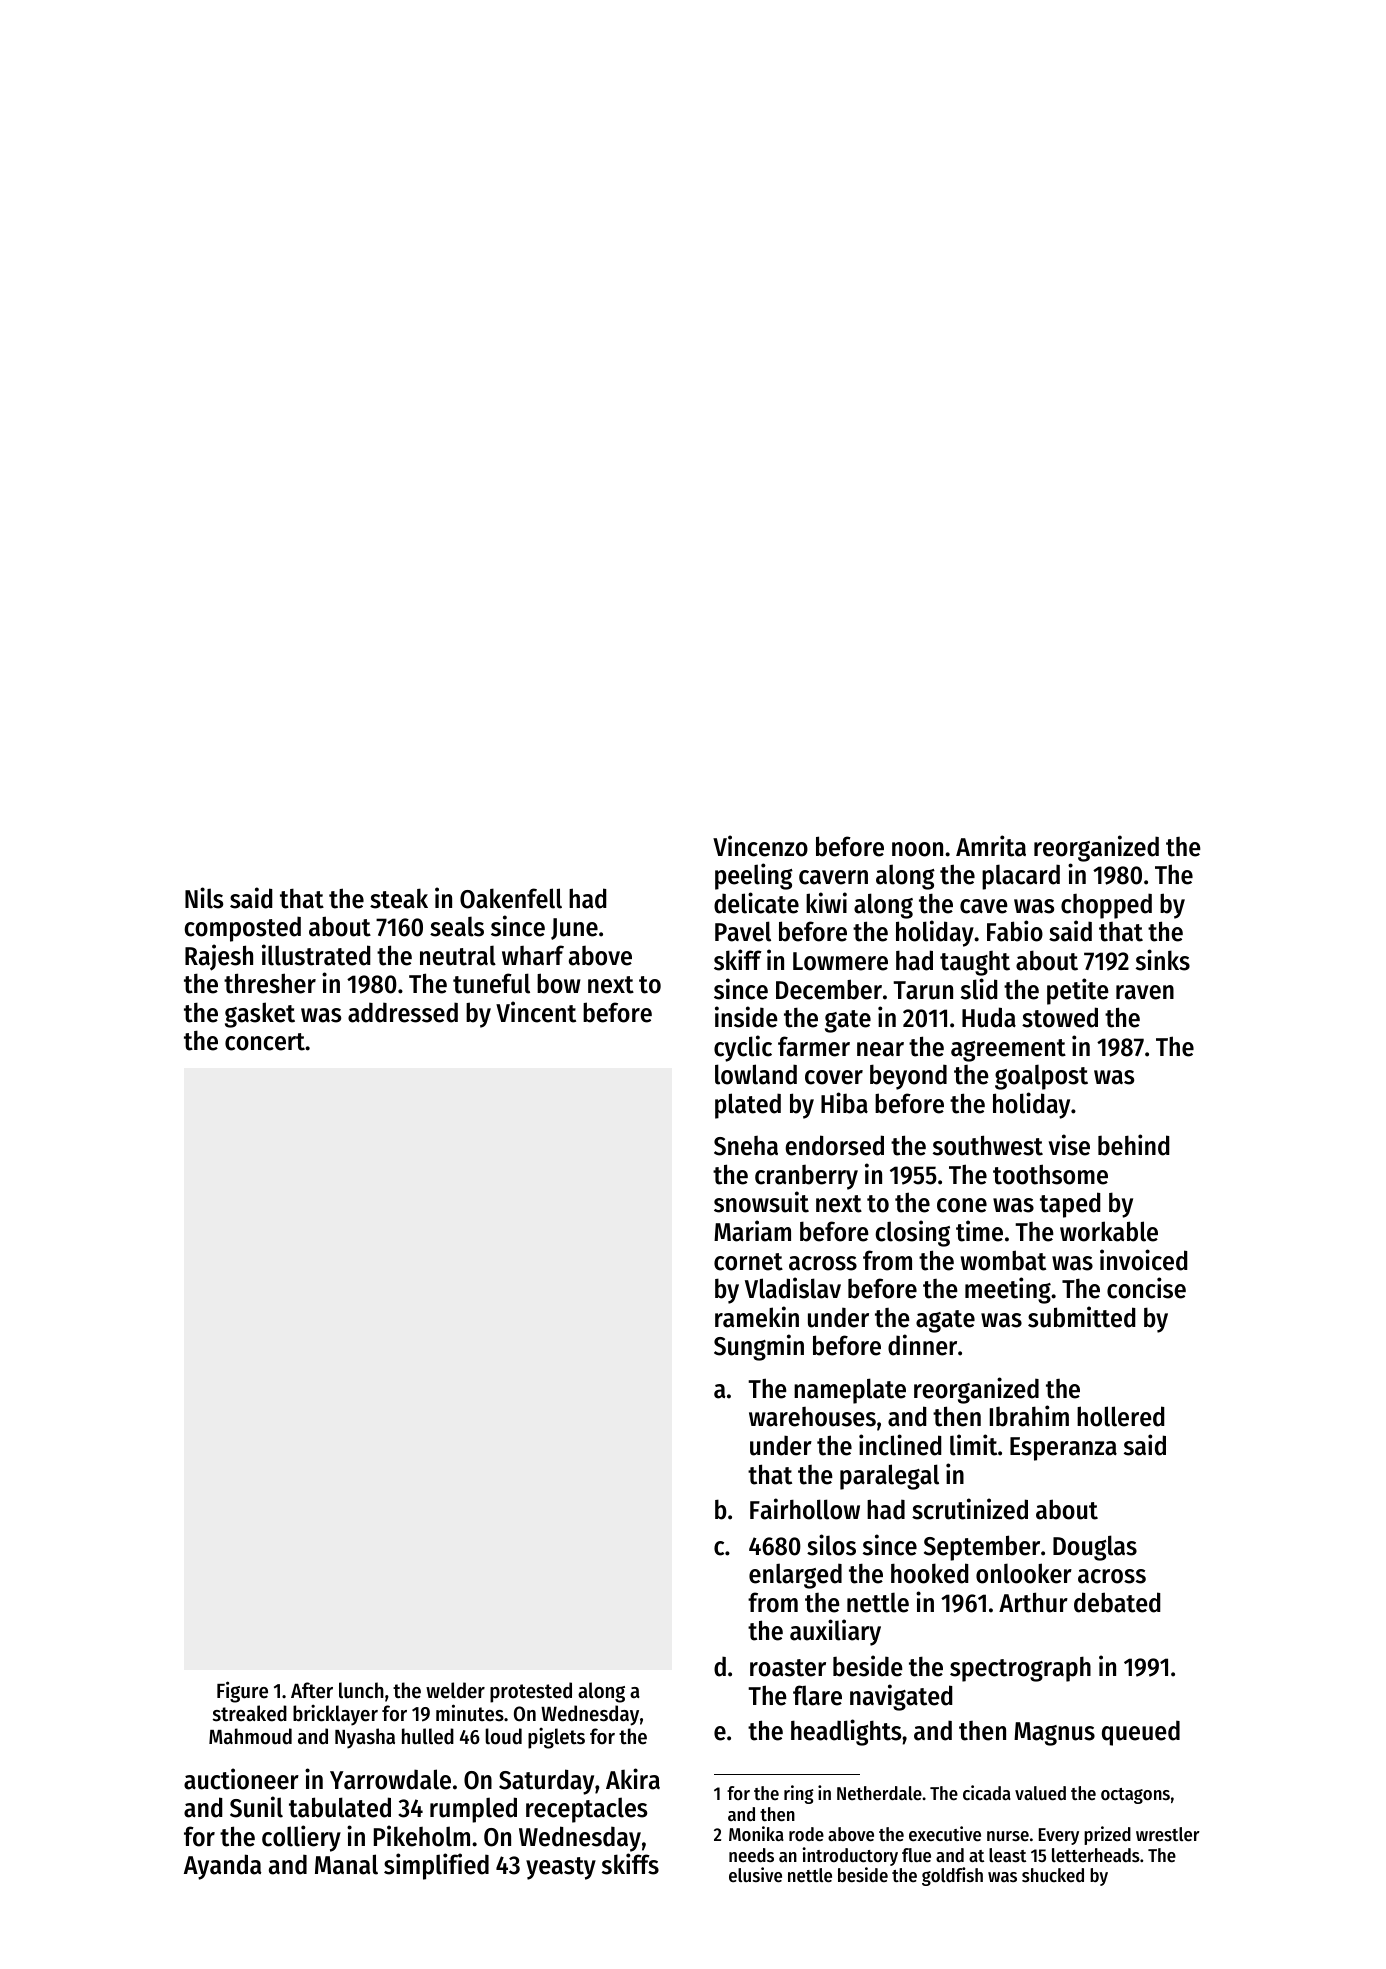 The height and width of the document is (1969, 1386). I want to click on addressed, so click(403, 1012).
